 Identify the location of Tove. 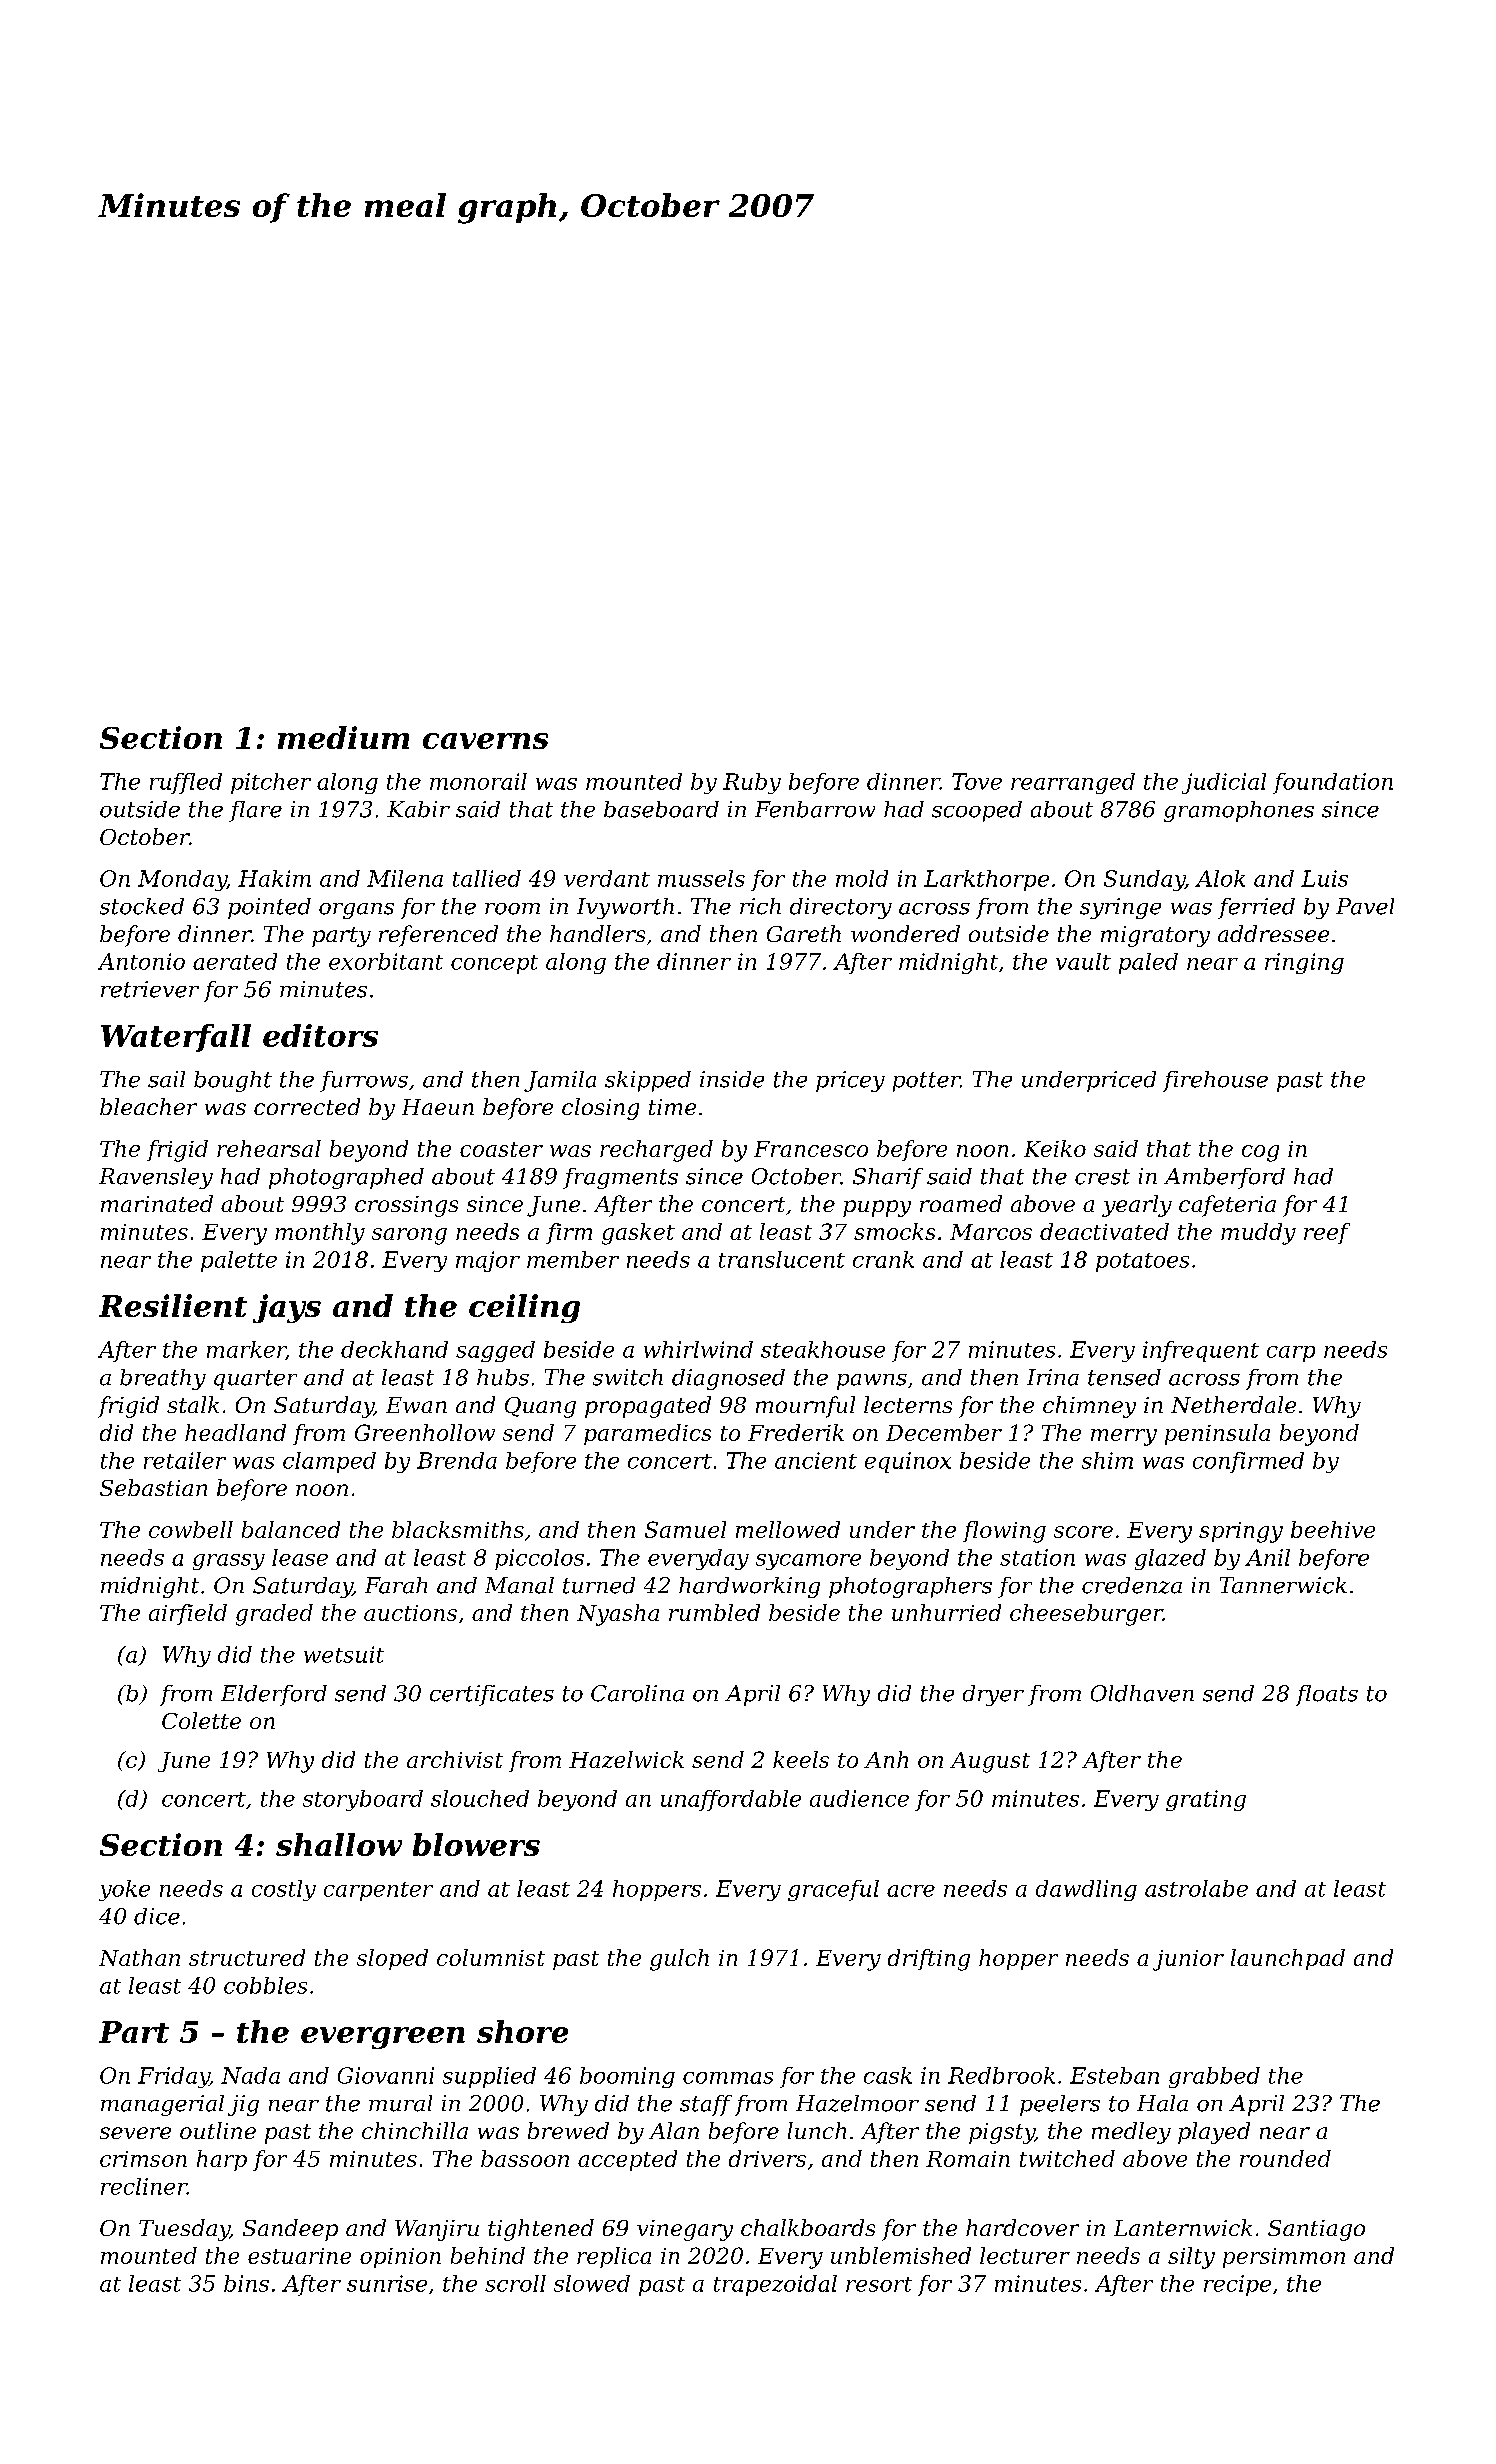
(977, 781).
